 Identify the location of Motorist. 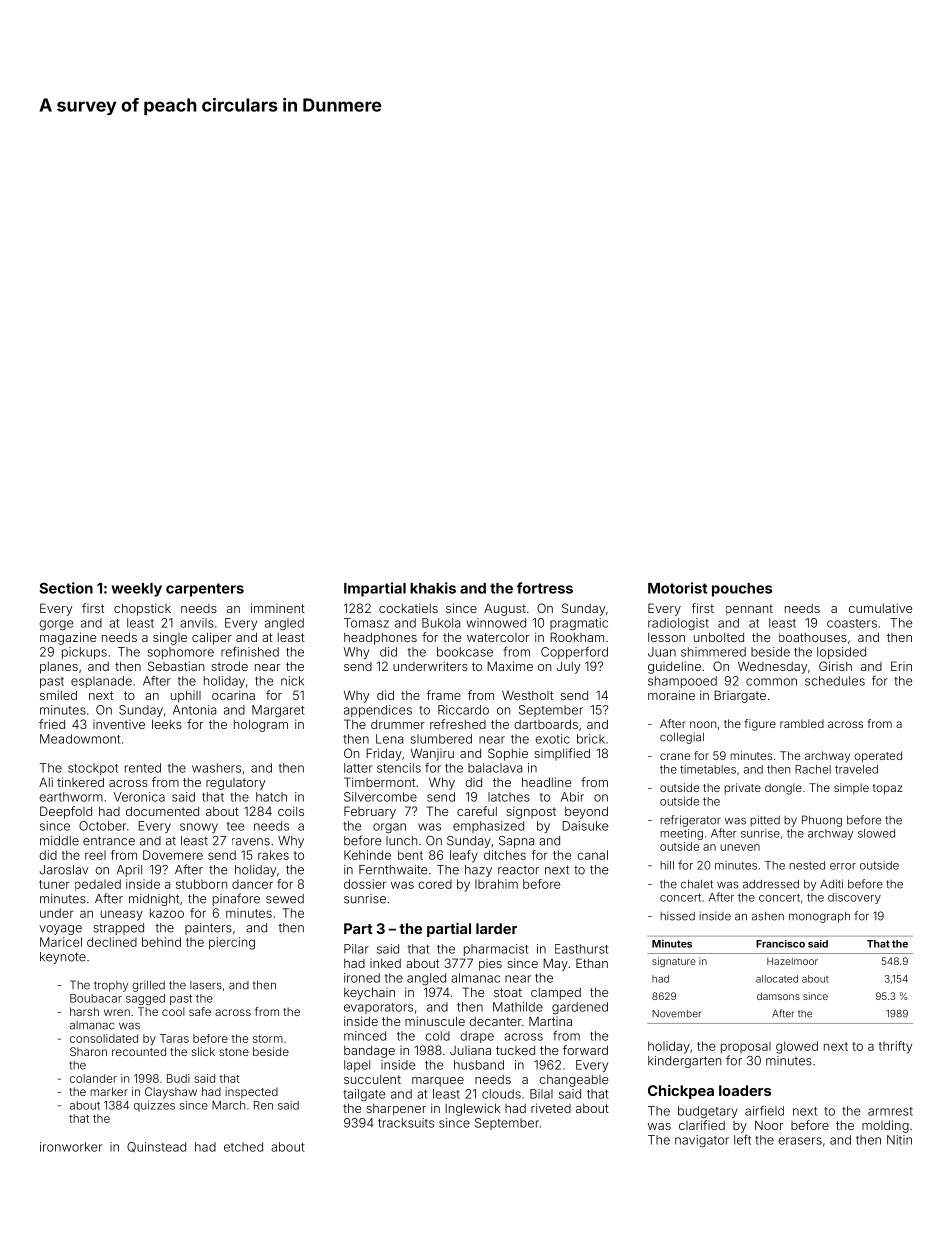
(677, 588).
